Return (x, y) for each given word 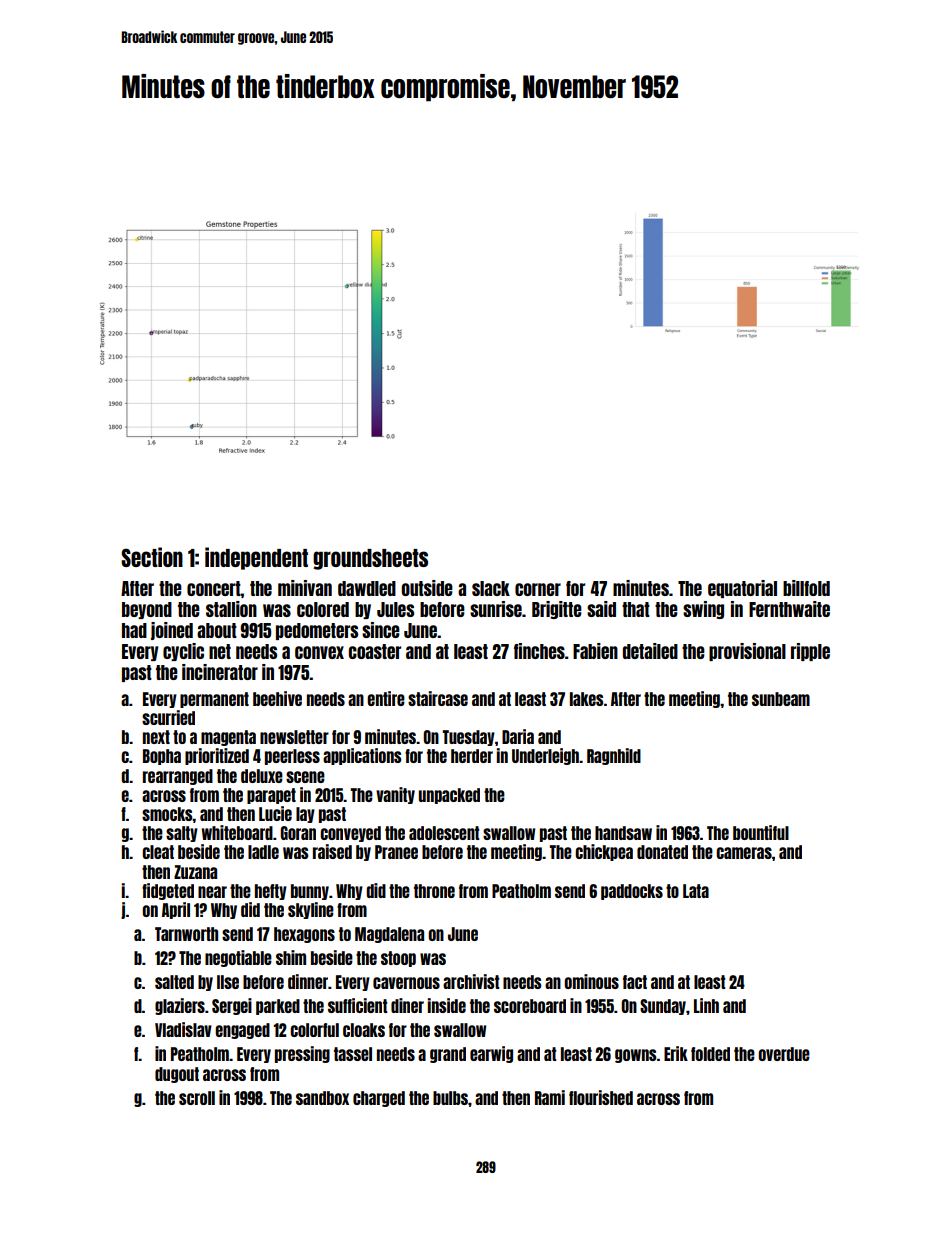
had (134, 630)
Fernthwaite (789, 609)
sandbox (322, 1098)
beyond (147, 610)
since (381, 630)
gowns (635, 1056)
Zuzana (195, 872)
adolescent (444, 833)
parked (278, 1007)
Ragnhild (614, 756)
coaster (374, 651)
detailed (650, 651)
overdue (784, 1054)
